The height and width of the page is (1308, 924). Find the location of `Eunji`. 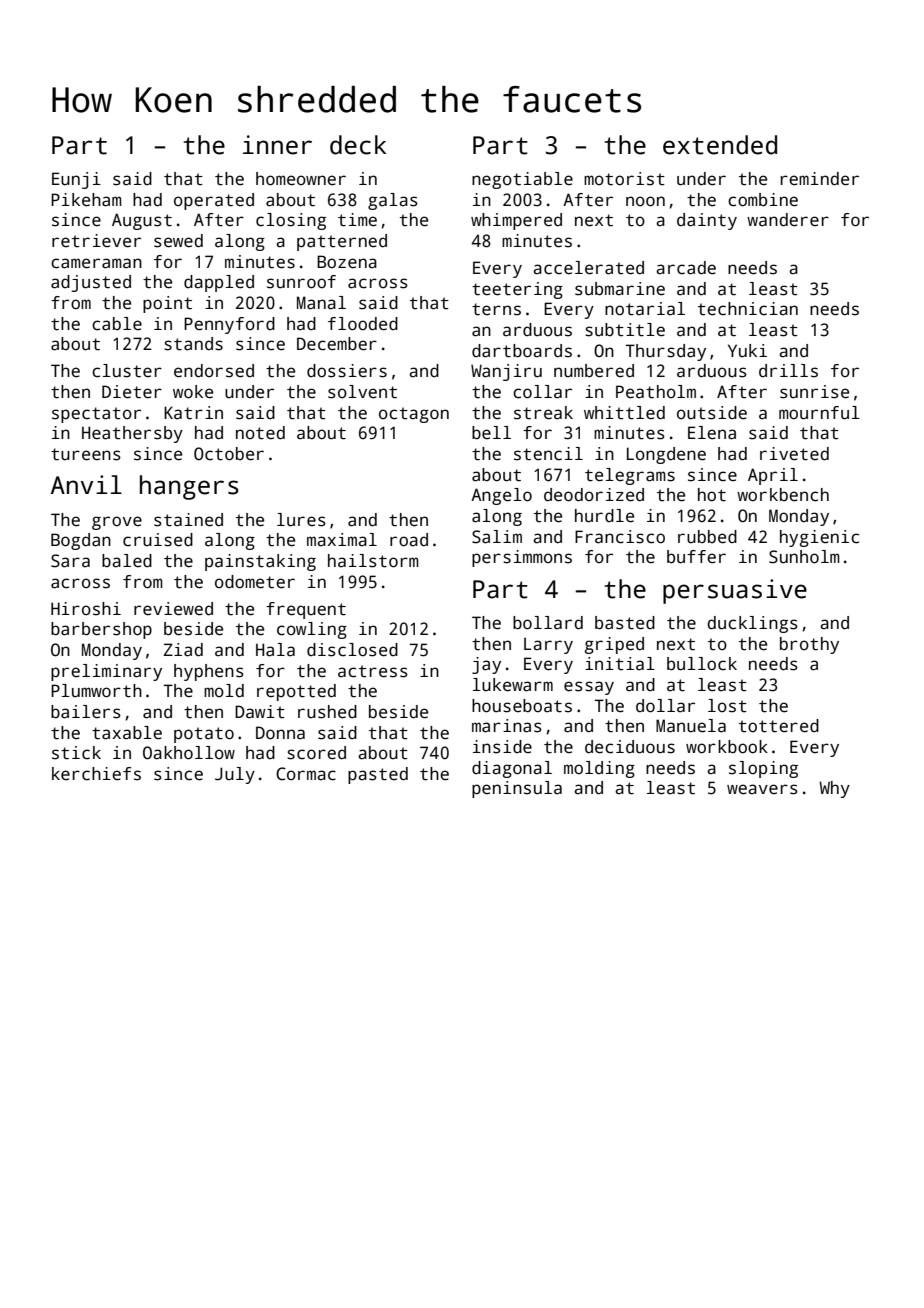

Eunji is located at coordinates (76, 180).
